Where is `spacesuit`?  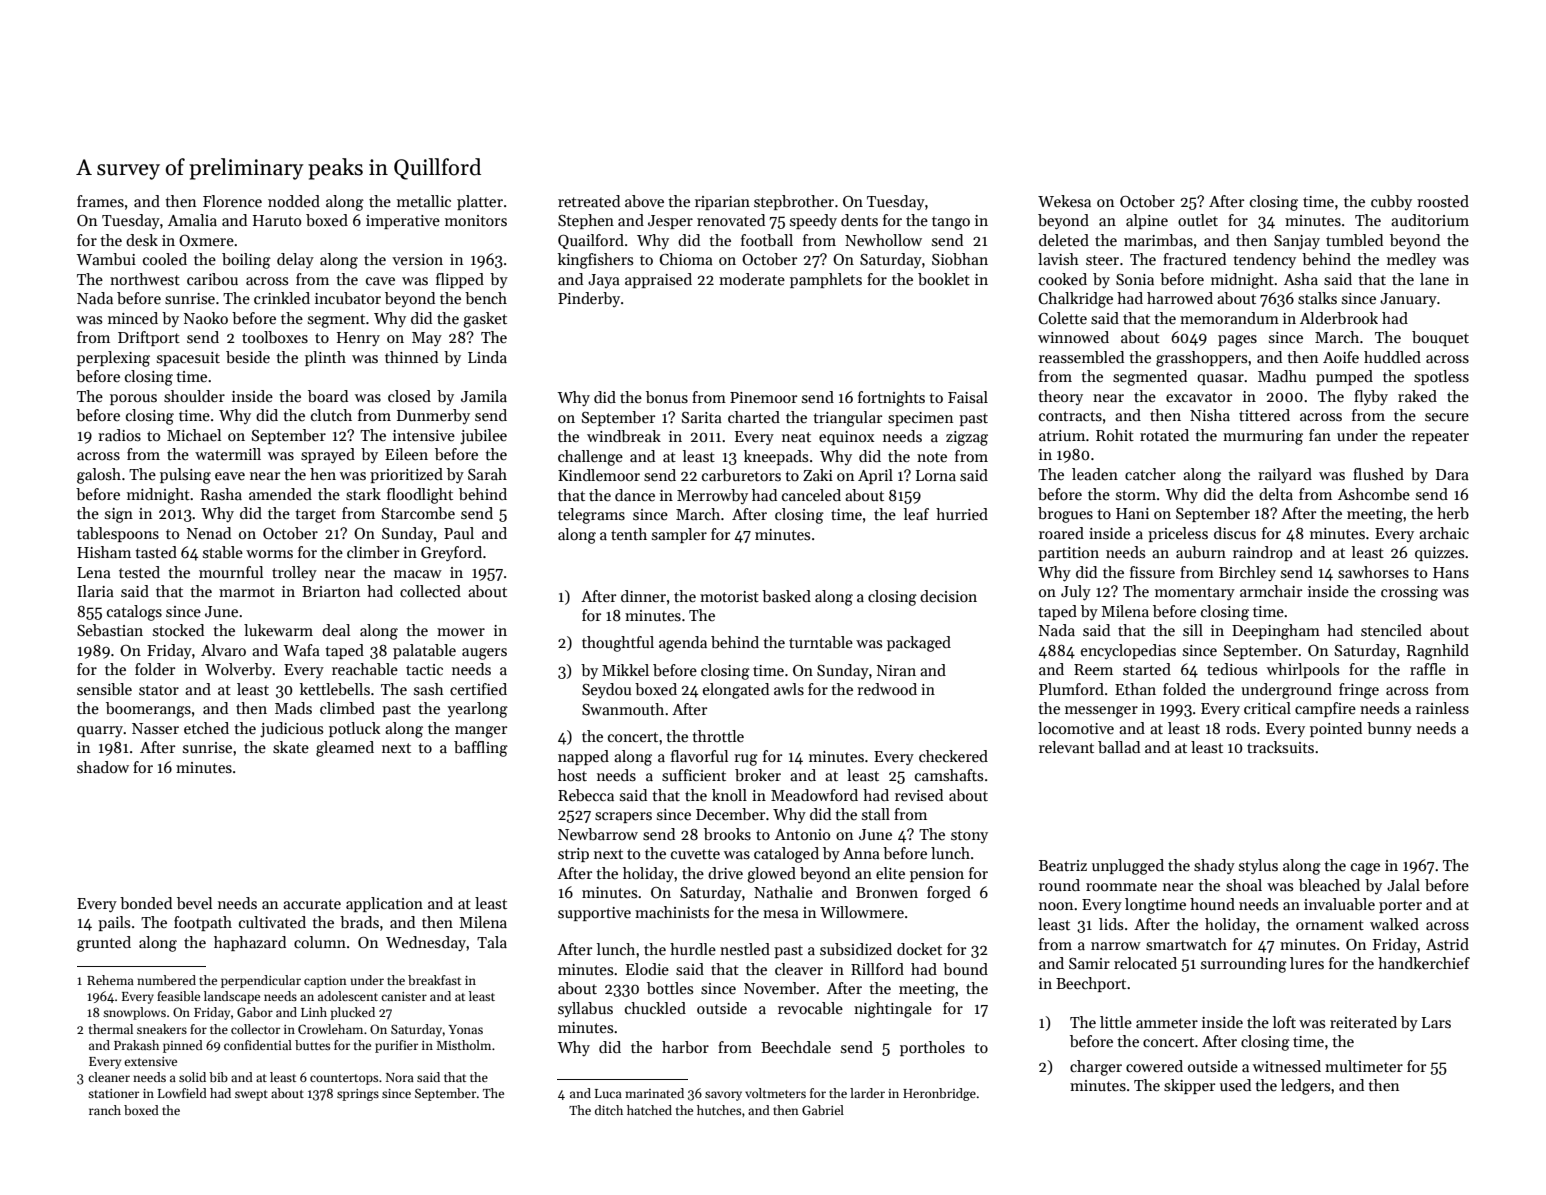 spacesuit is located at coordinates (188, 359).
